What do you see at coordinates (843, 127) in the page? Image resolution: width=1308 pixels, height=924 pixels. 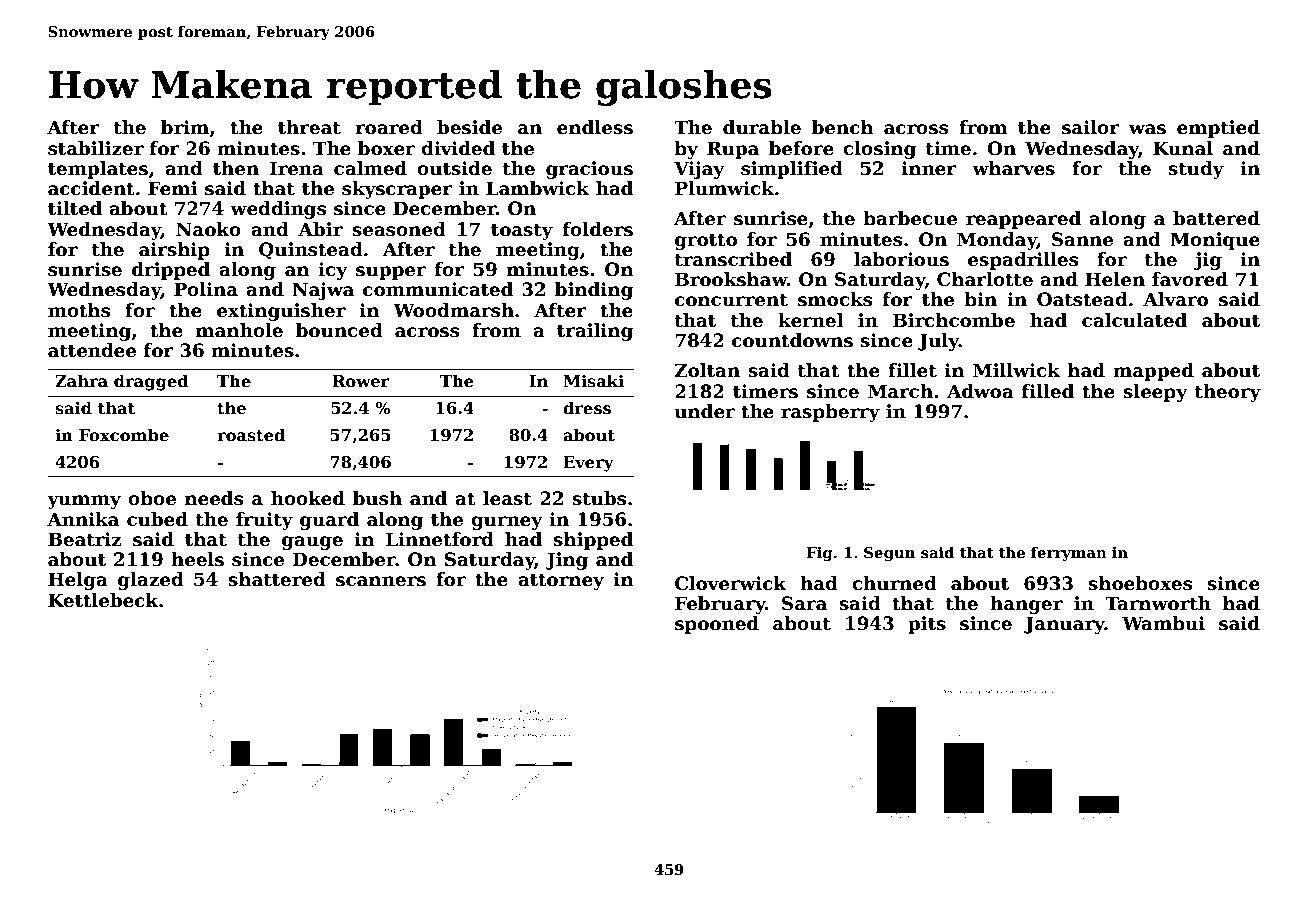 I see `bench` at bounding box center [843, 127].
